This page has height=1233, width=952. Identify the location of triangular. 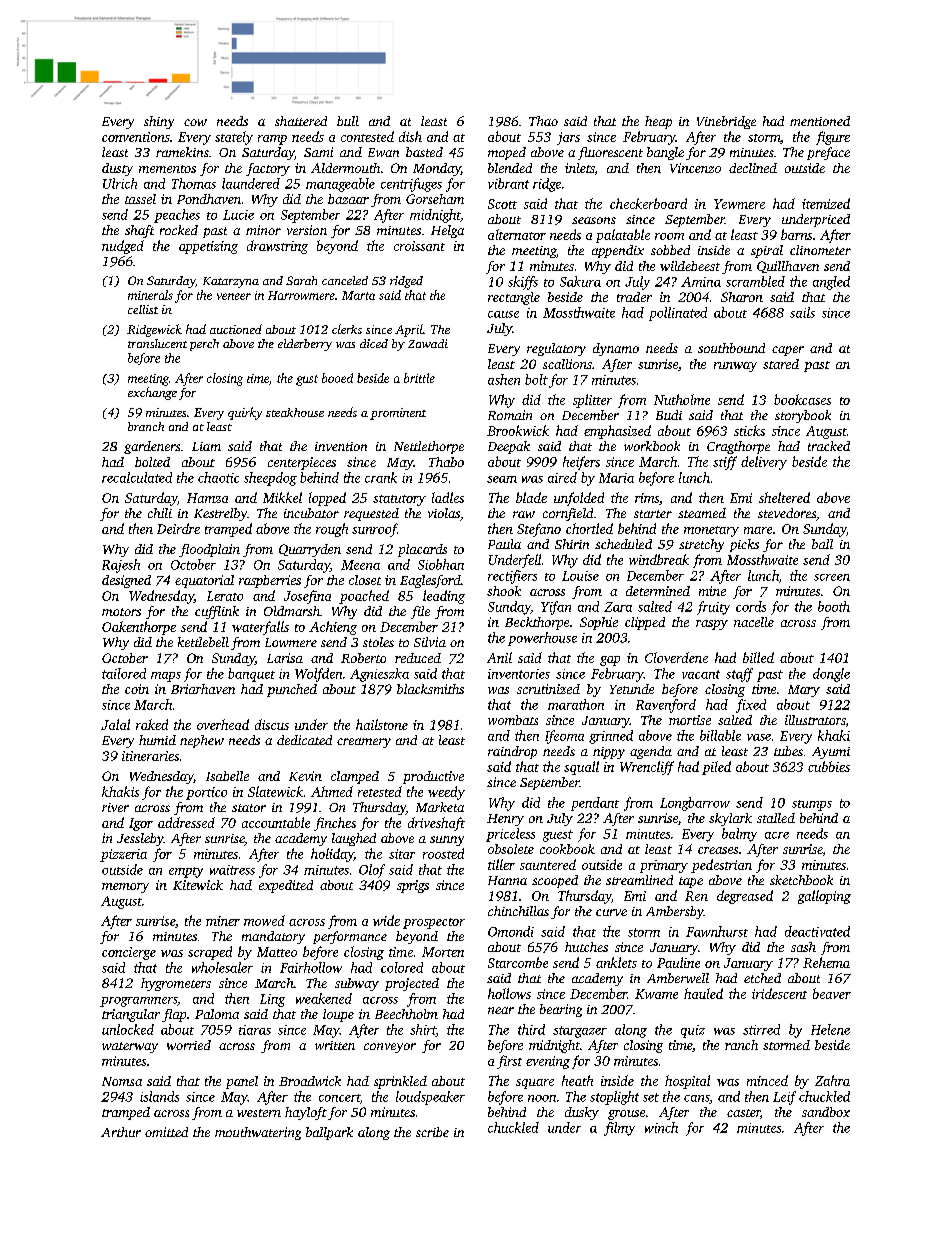
(131, 1015).
